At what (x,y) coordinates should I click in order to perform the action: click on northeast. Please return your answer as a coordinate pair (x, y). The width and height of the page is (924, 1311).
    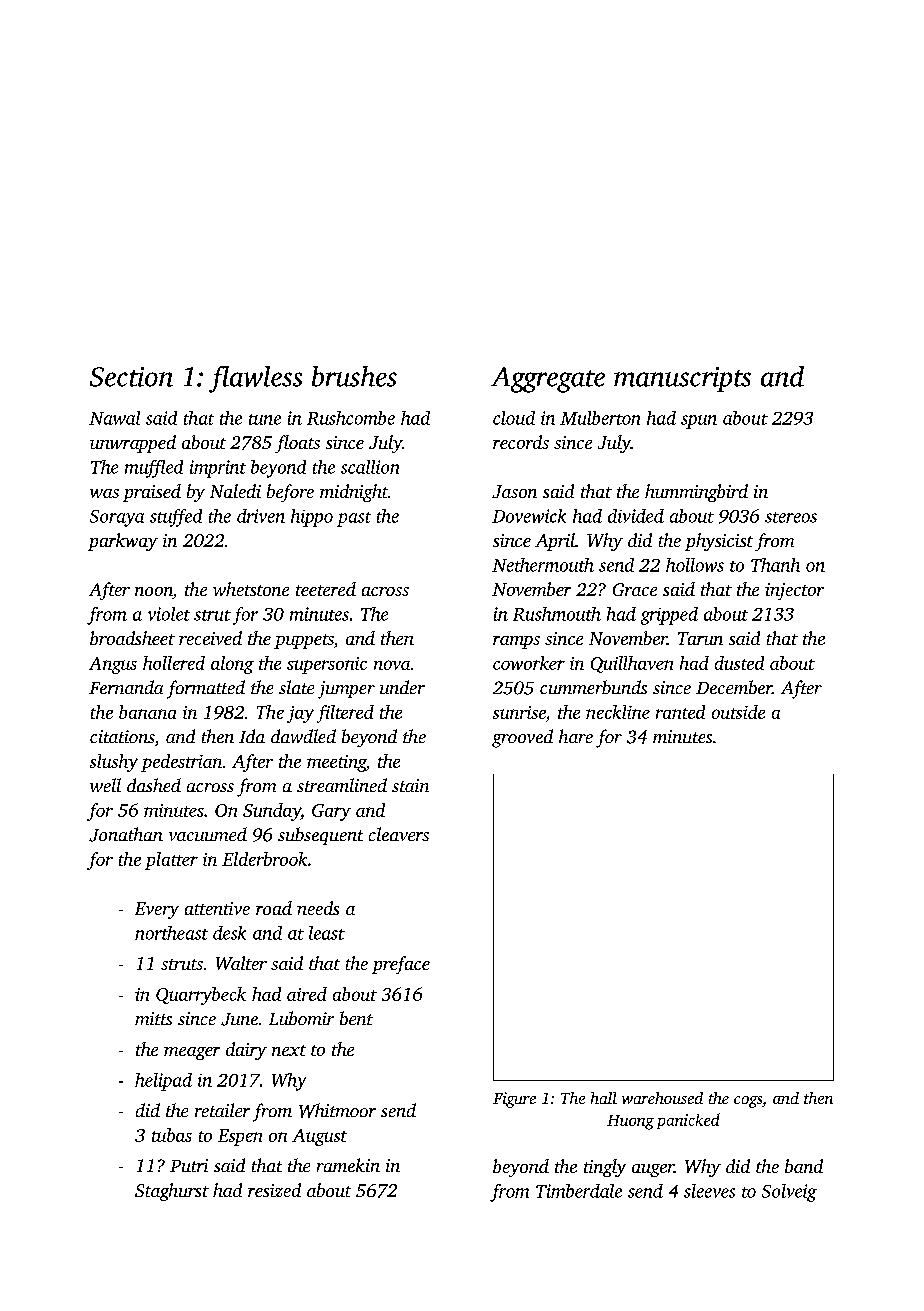
    Looking at the image, I should click on (171, 933).
